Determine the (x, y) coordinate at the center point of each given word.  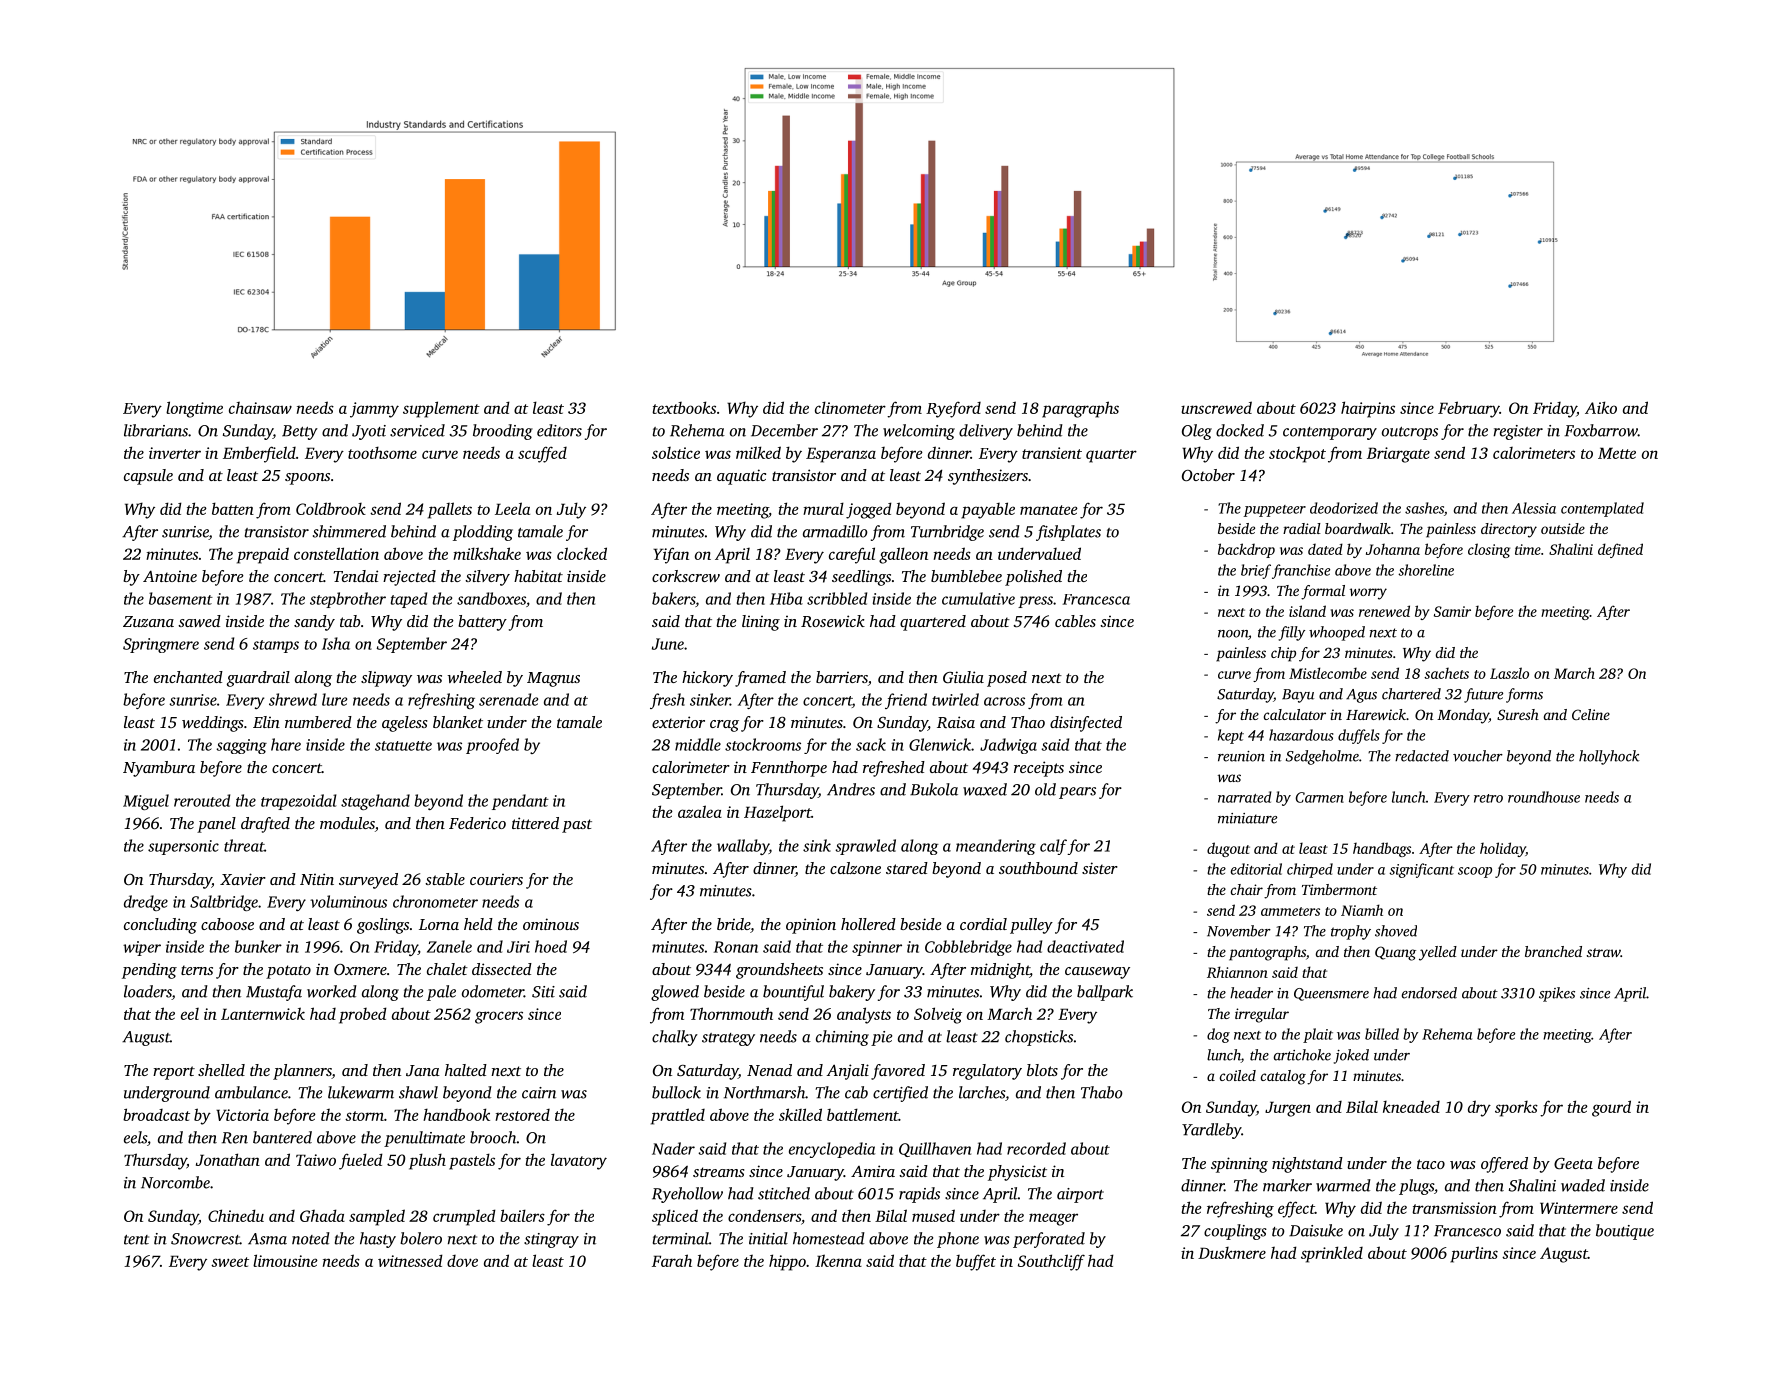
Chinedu (236, 1215)
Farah (672, 1260)
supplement (441, 409)
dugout (1228, 849)
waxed (985, 789)
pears (1077, 793)
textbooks (684, 407)
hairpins (1368, 409)
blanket (458, 722)
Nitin (317, 879)
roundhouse (1544, 797)
